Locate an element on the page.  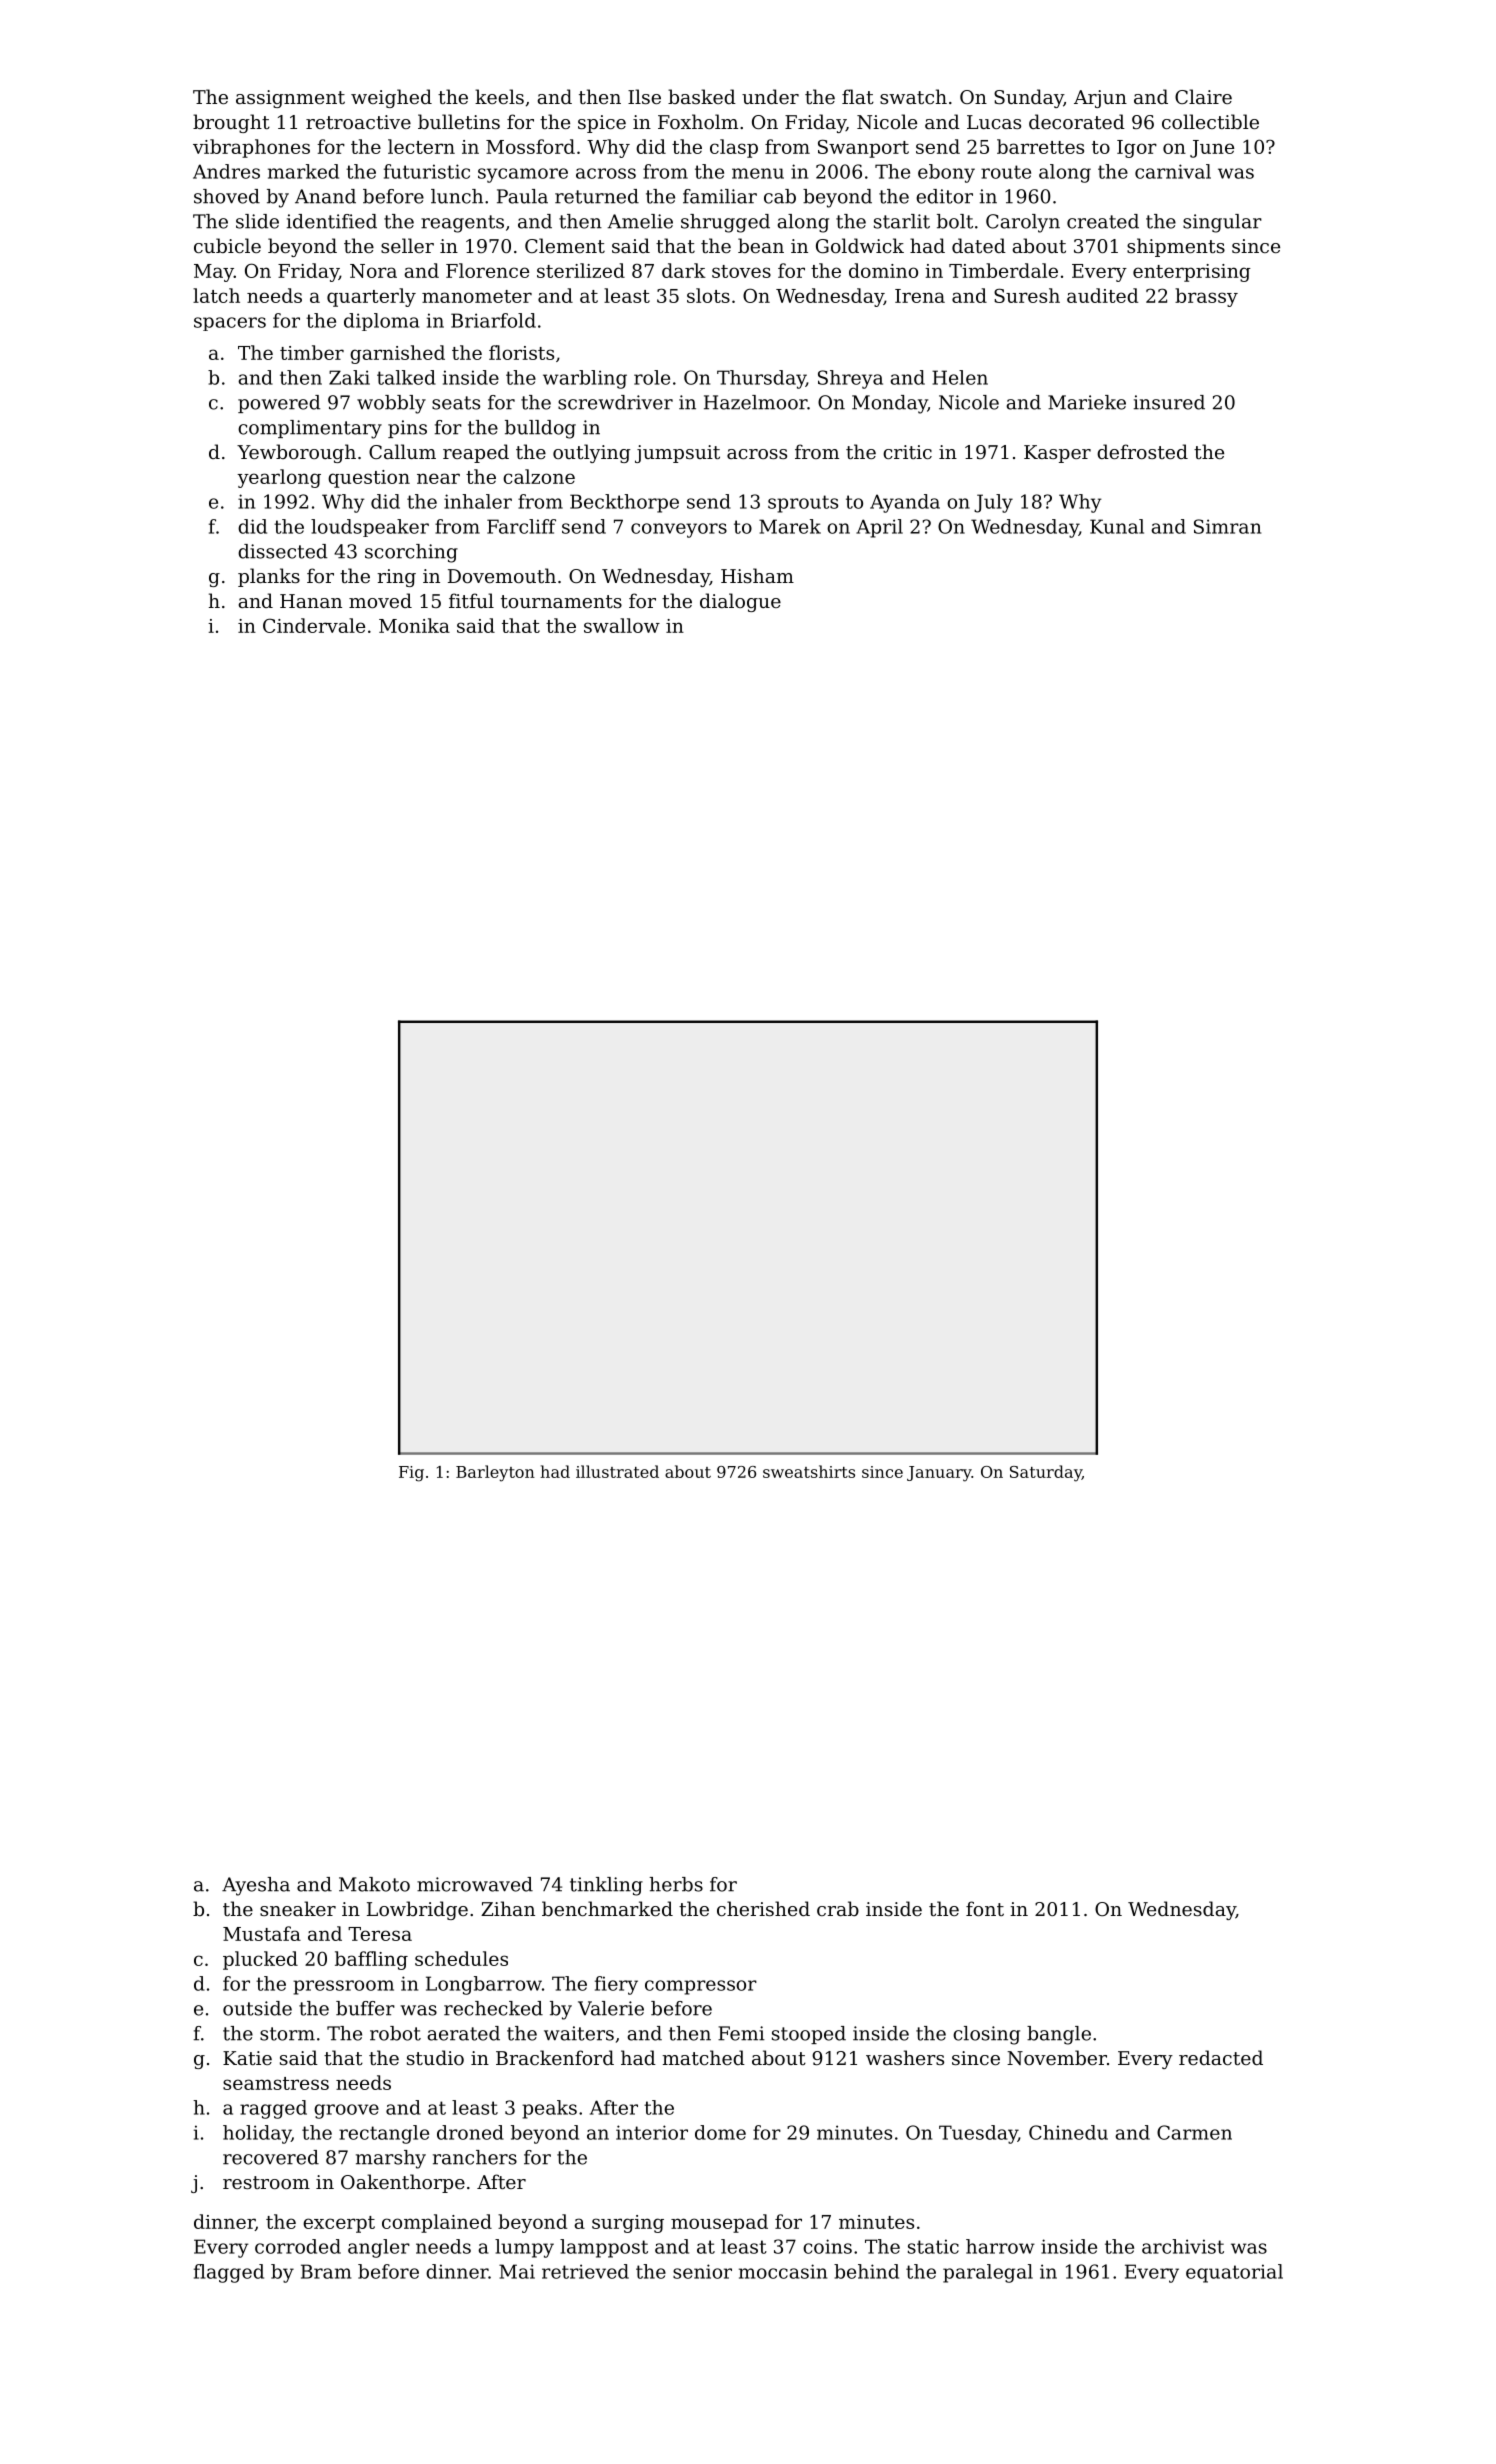
dome is located at coordinates (720, 2132).
